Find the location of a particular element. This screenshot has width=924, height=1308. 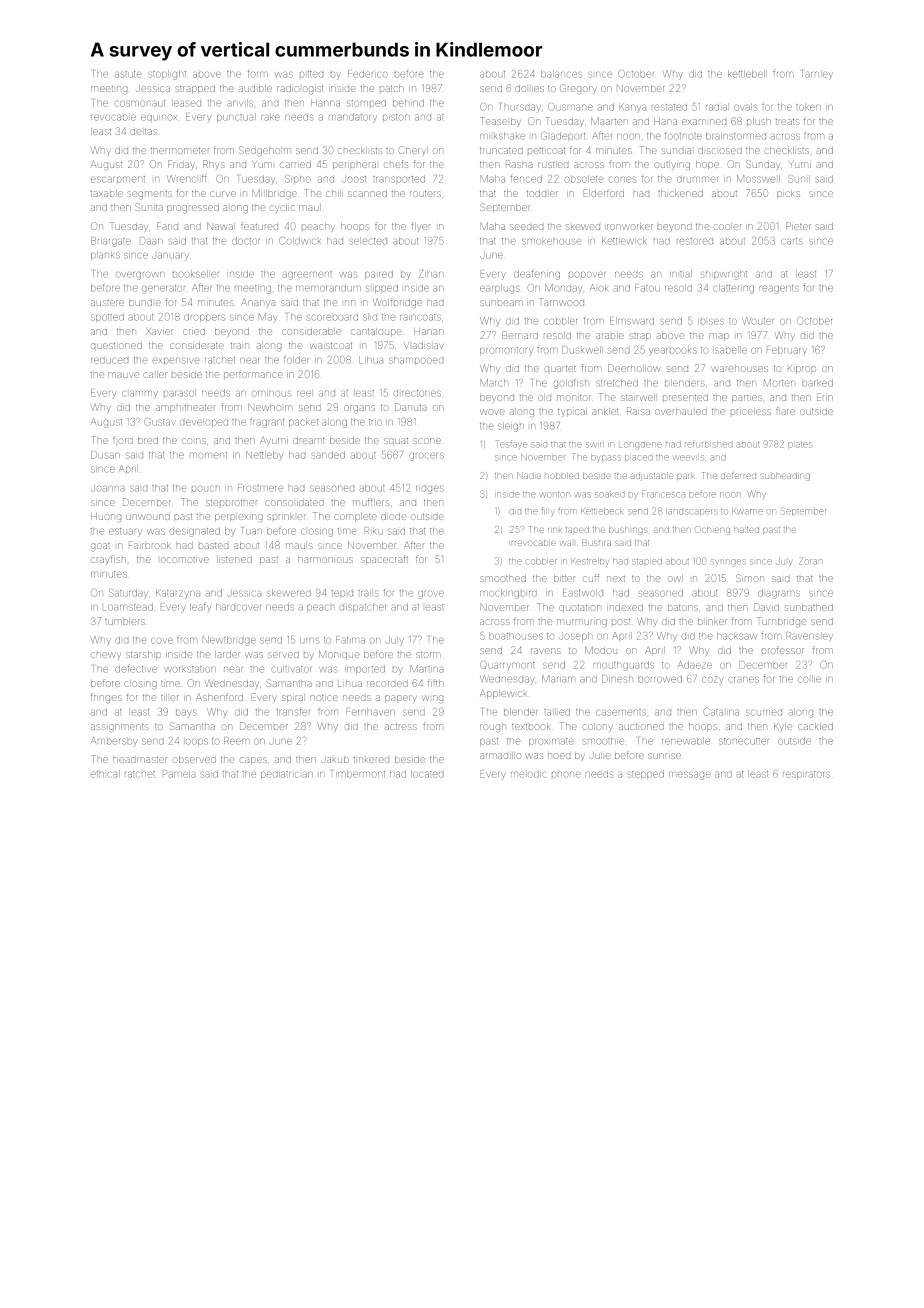

goat is located at coordinates (100, 547).
